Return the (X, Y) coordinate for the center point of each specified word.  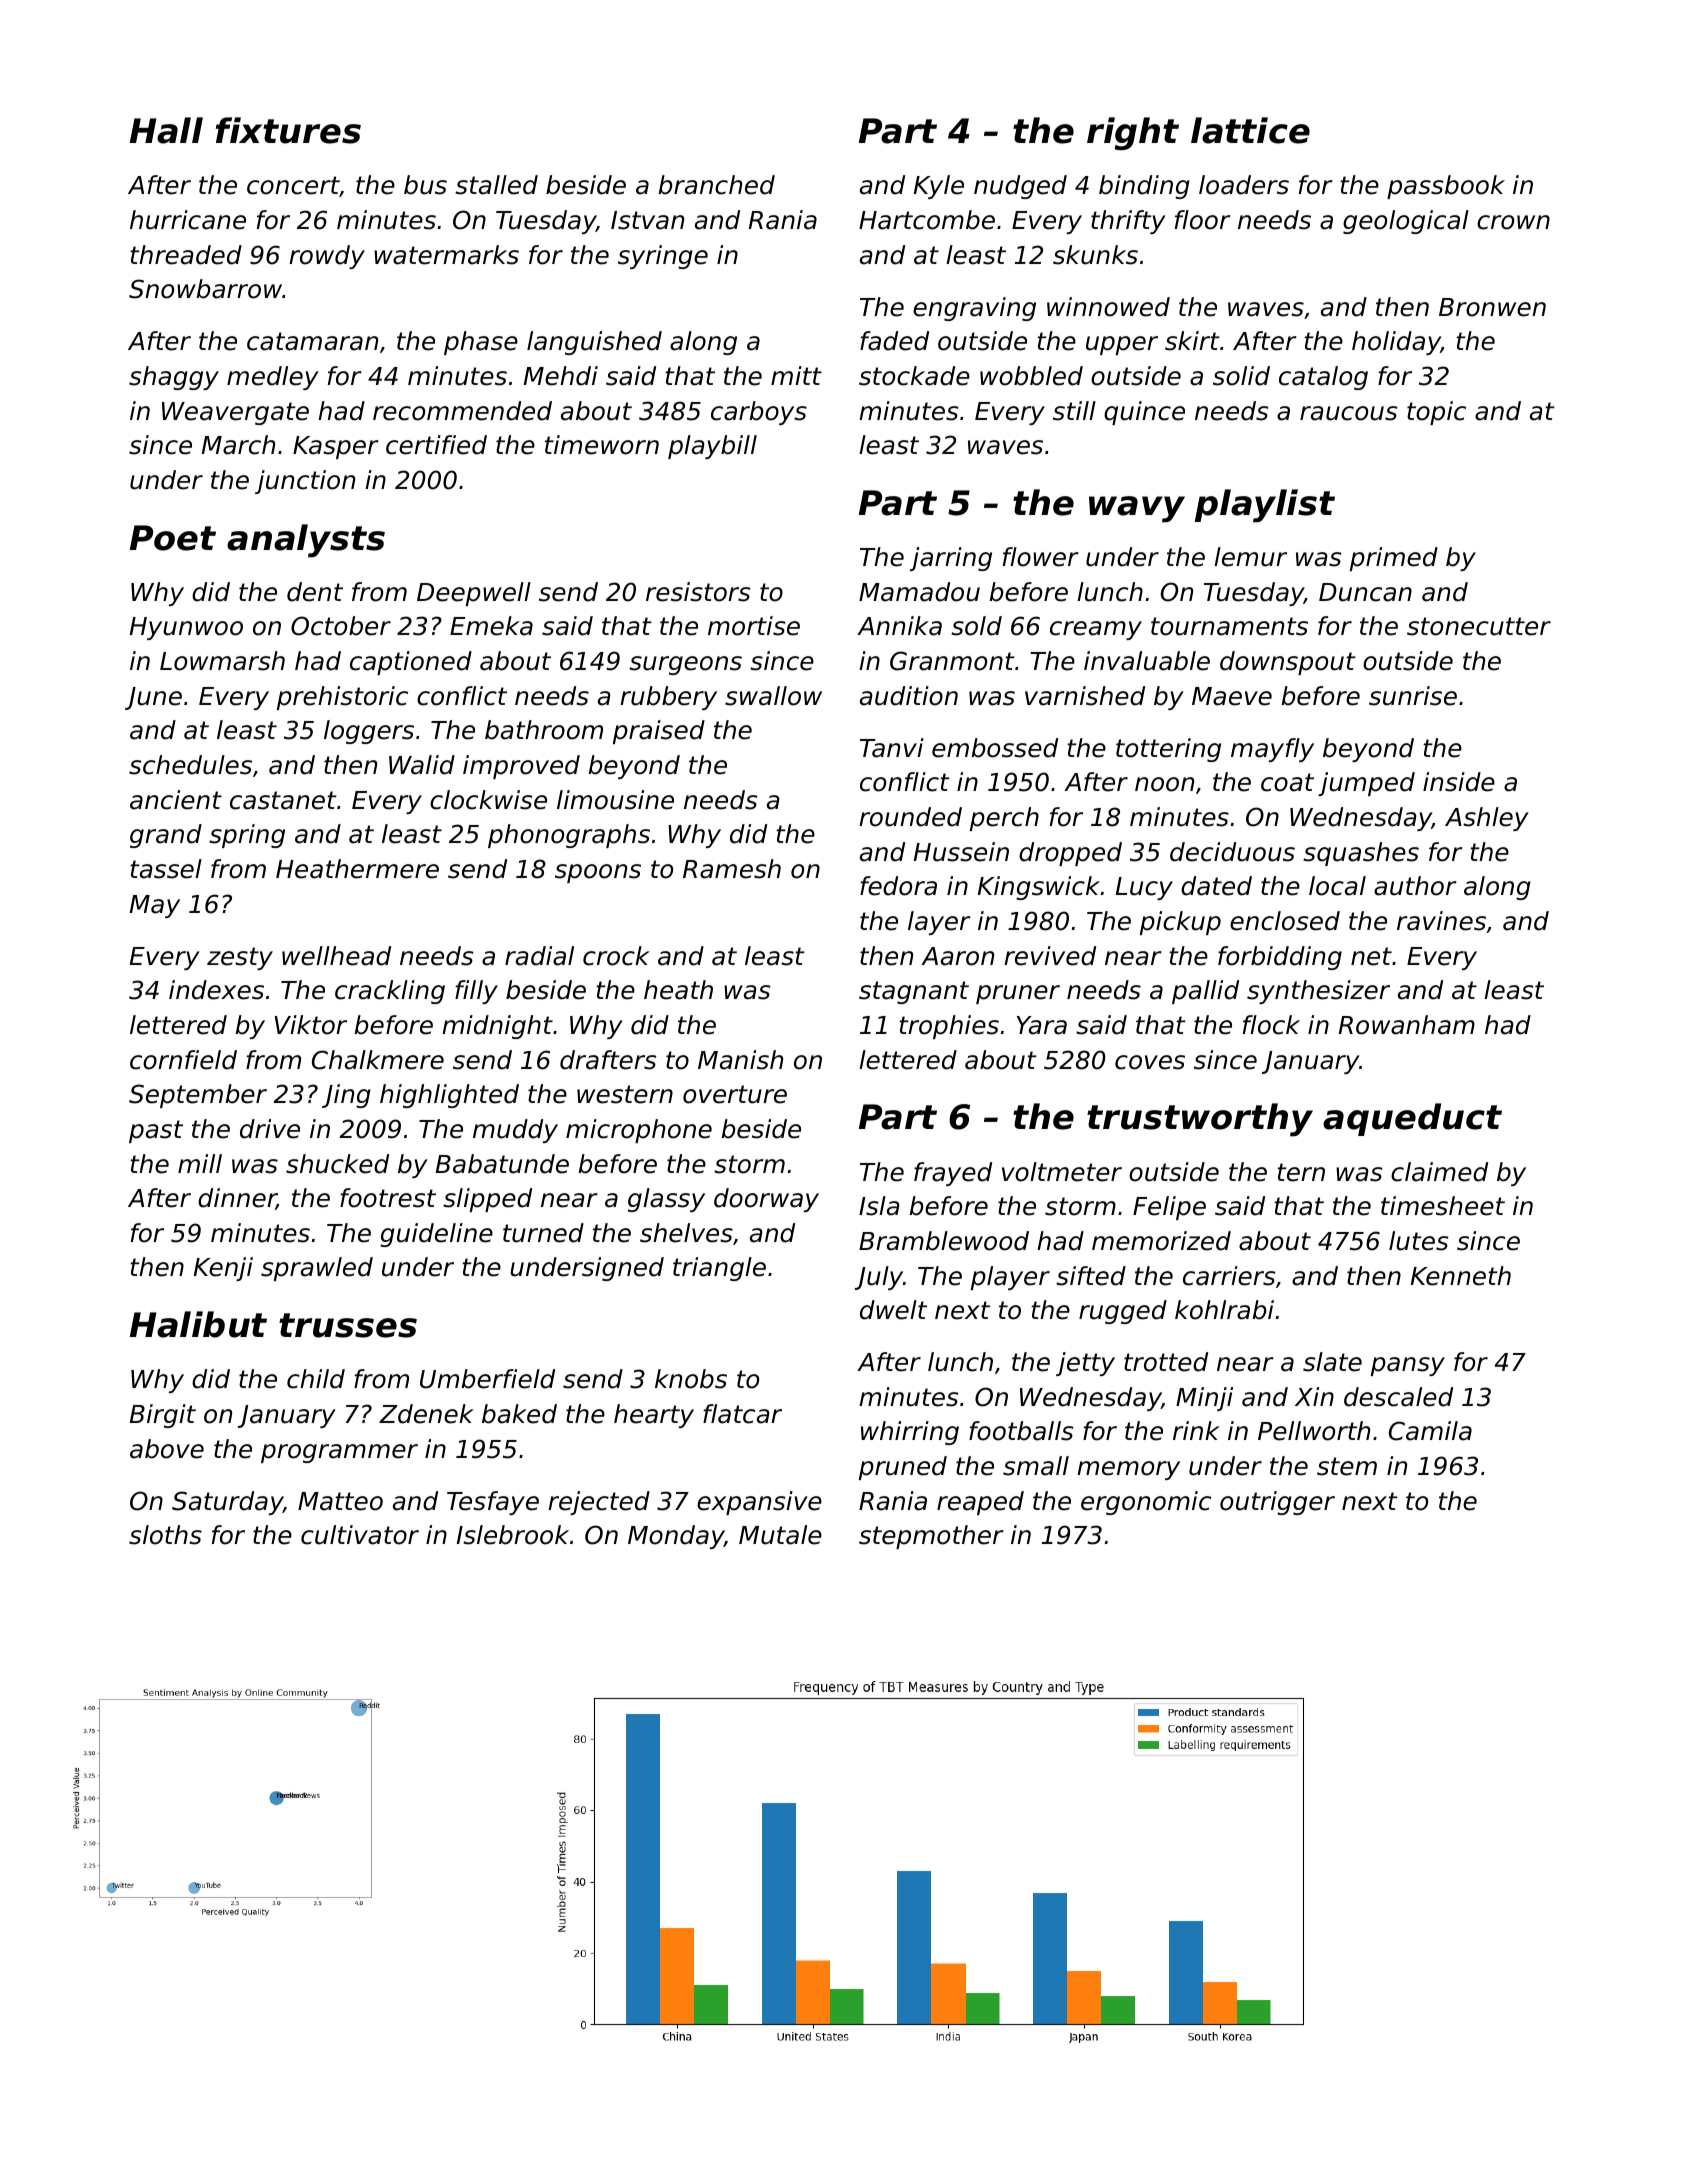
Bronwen (1492, 307)
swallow (773, 696)
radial (539, 956)
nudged (1020, 187)
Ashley (1487, 819)
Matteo (340, 1501)
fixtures (288, 130)
